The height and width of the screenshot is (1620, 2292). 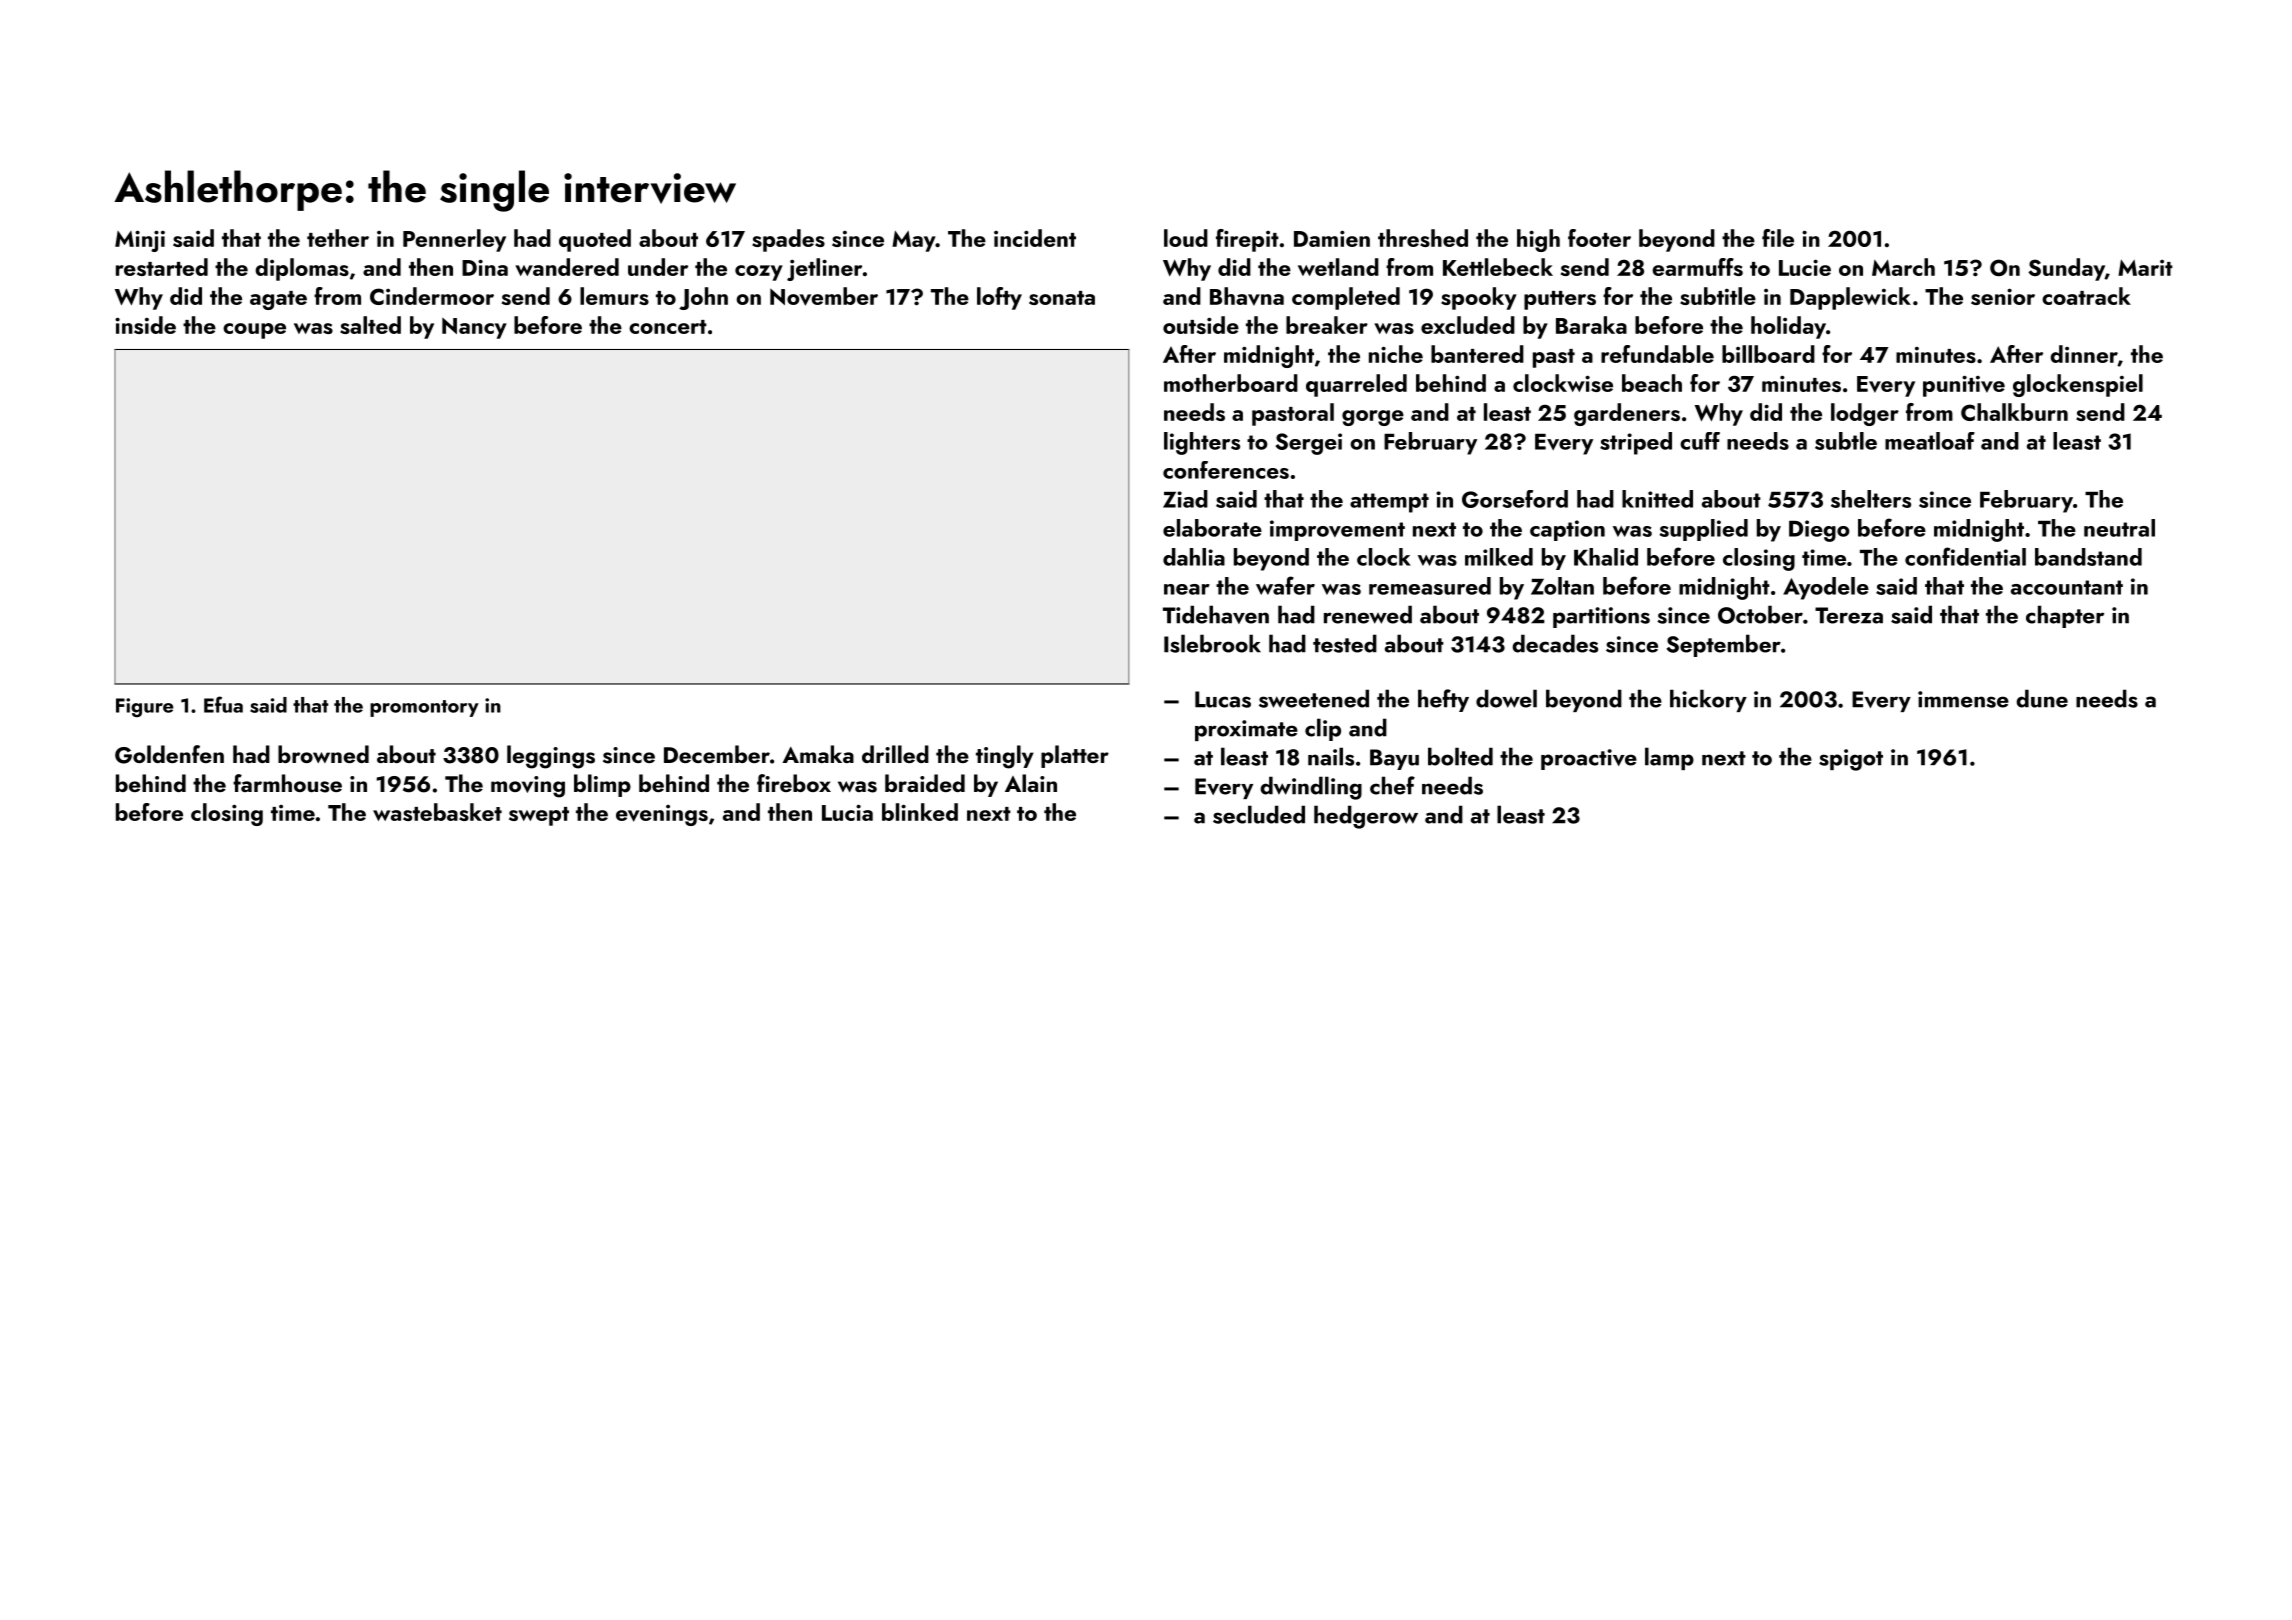 What do you see at coordinates (223, 704) in the screenshot?
I see `Efua` at bounding box center [223, 704].
